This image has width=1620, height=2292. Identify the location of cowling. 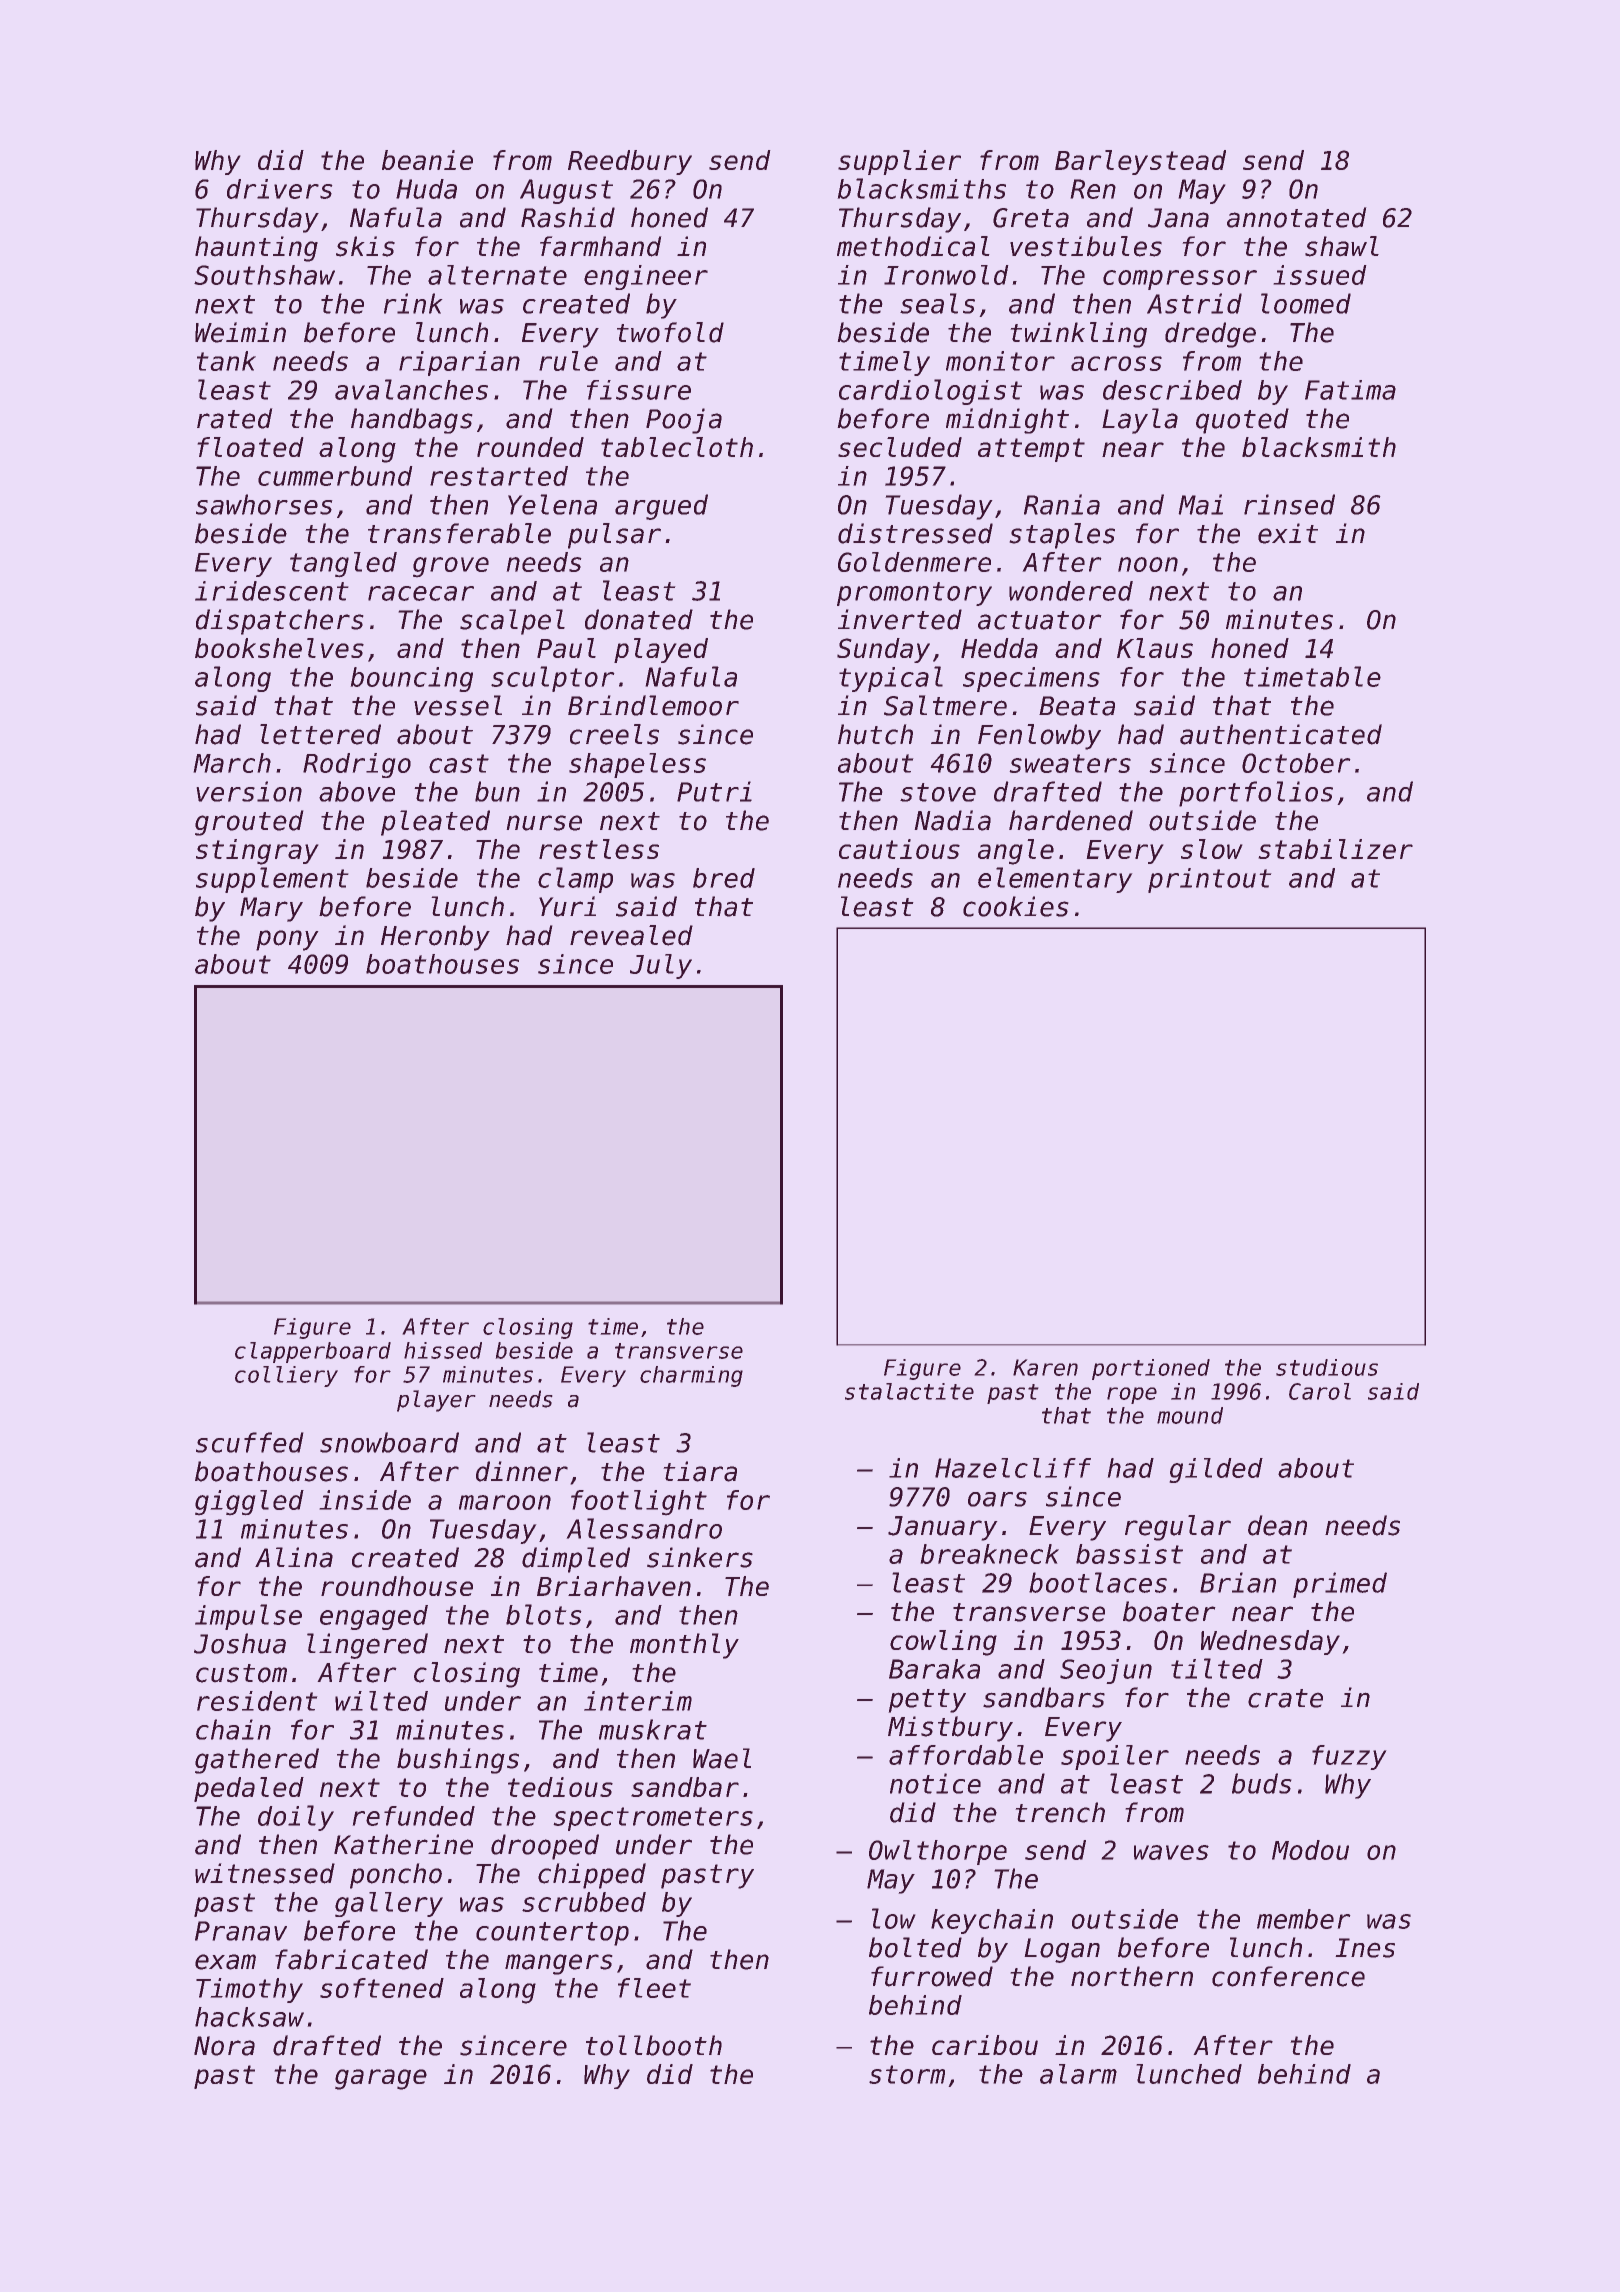
(943, 1643).
